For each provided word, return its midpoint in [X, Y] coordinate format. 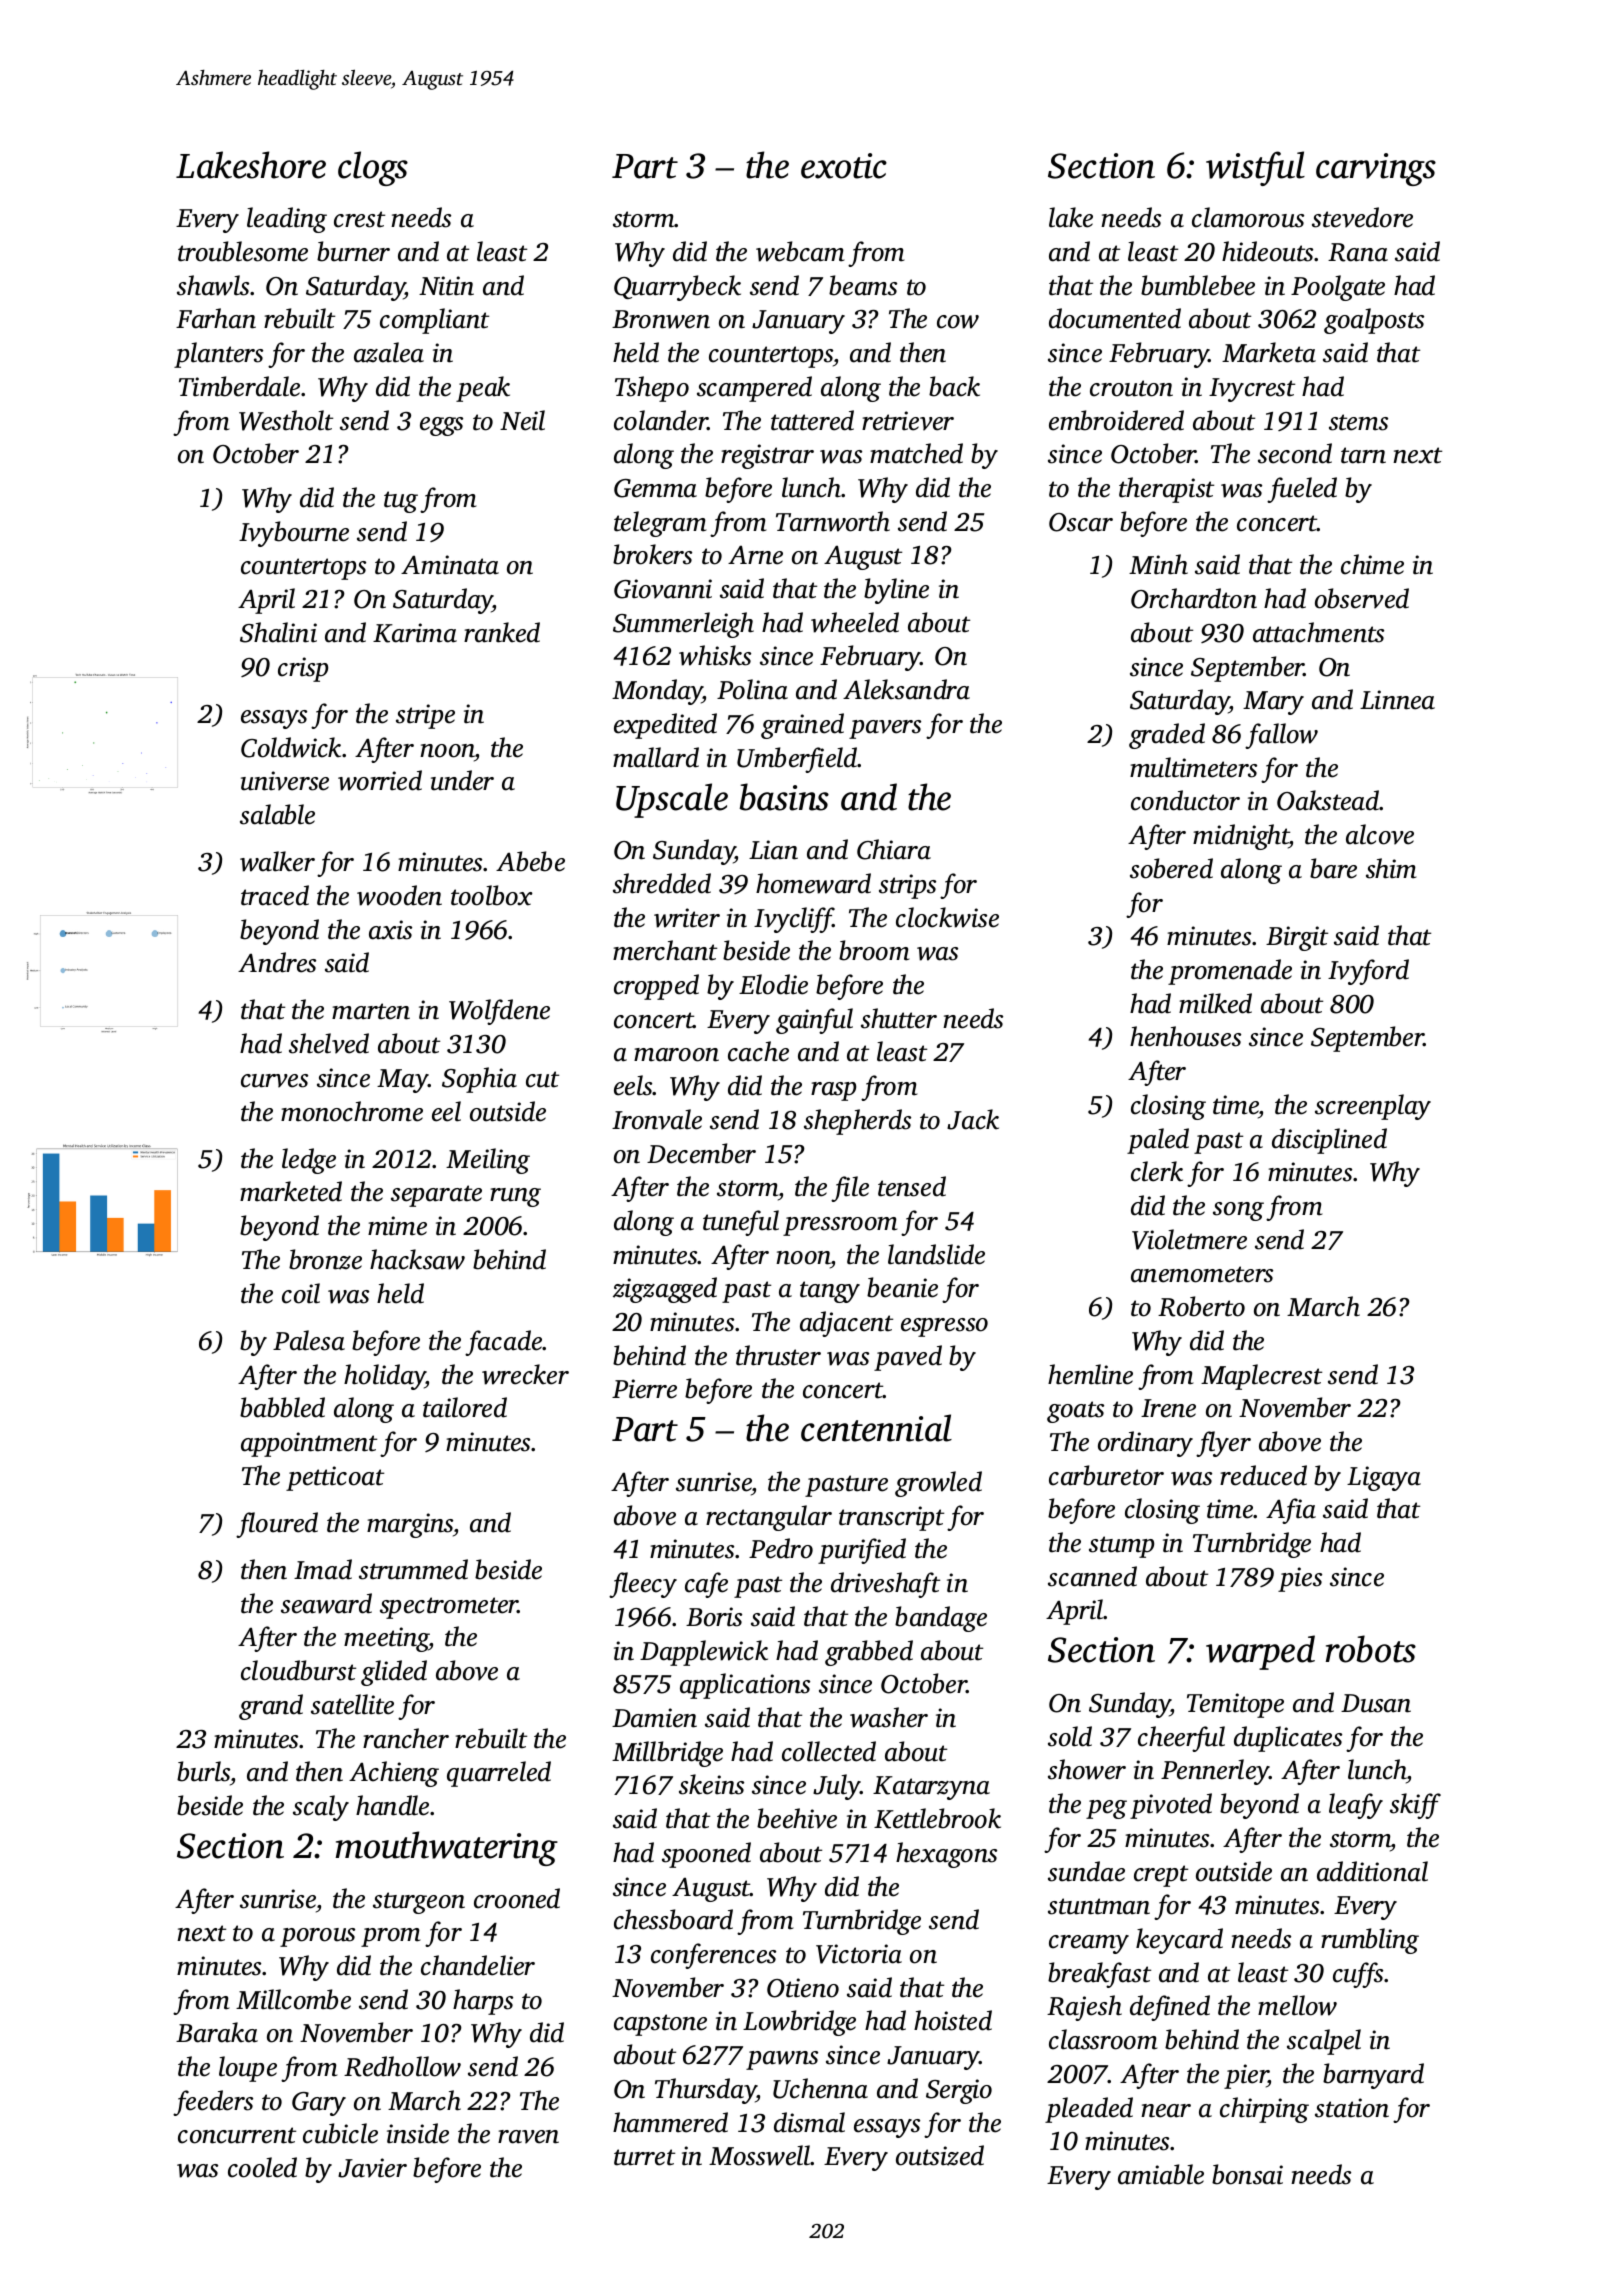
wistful [1255, 168]
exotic [844, 166]
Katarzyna [931, 1788]
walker [277, 861]
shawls [213, 285]
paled [1158, 1141]
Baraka [217, 2032]
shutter [899, 1018]
